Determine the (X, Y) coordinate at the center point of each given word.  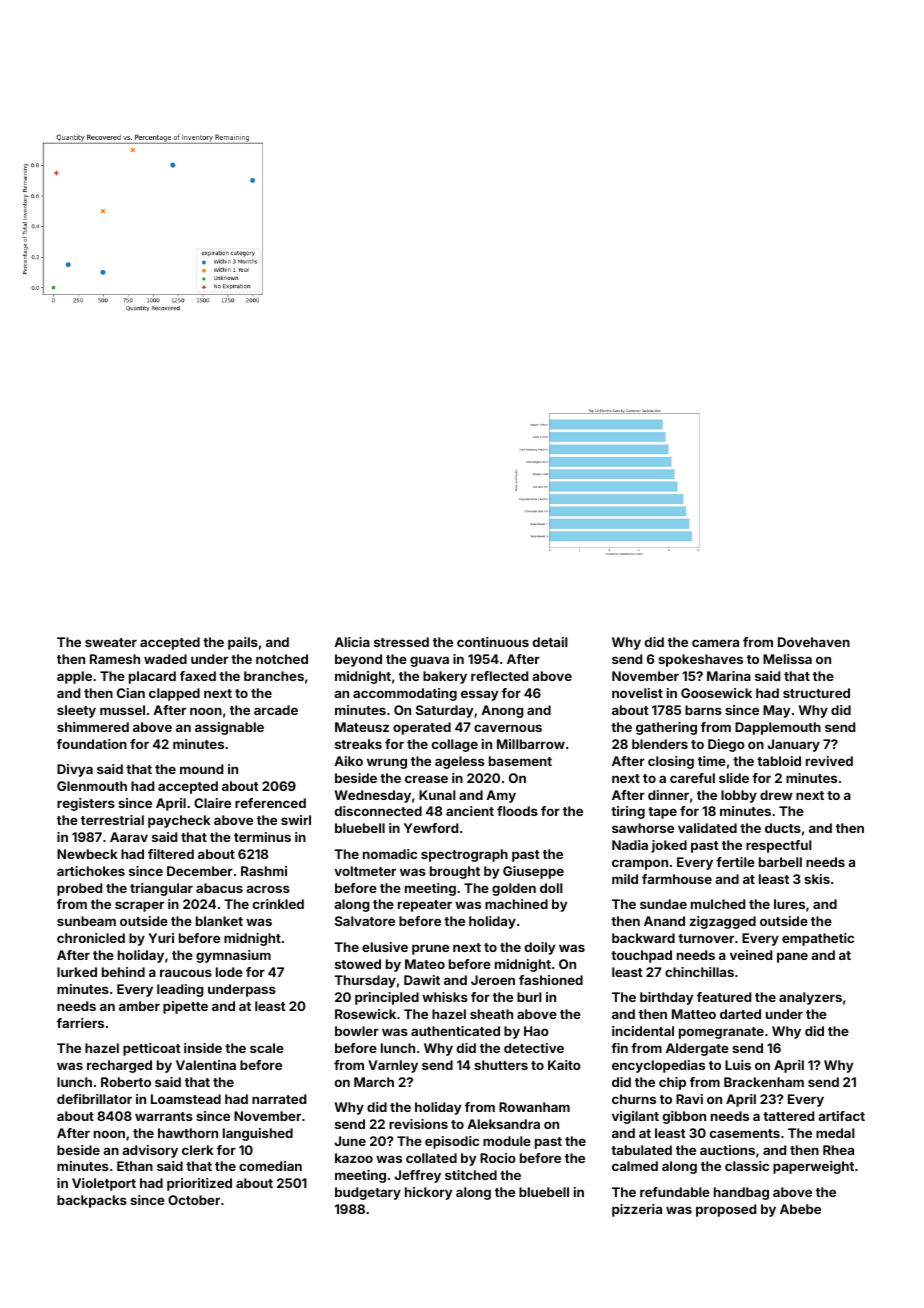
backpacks (92, 1201)
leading (180, 990)
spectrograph (464, 855)
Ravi (689, 1099)
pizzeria (637, 1210)
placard (152, 677)
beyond (358, 660)
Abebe (800, 1209)
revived (829, 761)
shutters (501, 1065)
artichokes (91, 871)
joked (669, 846)
